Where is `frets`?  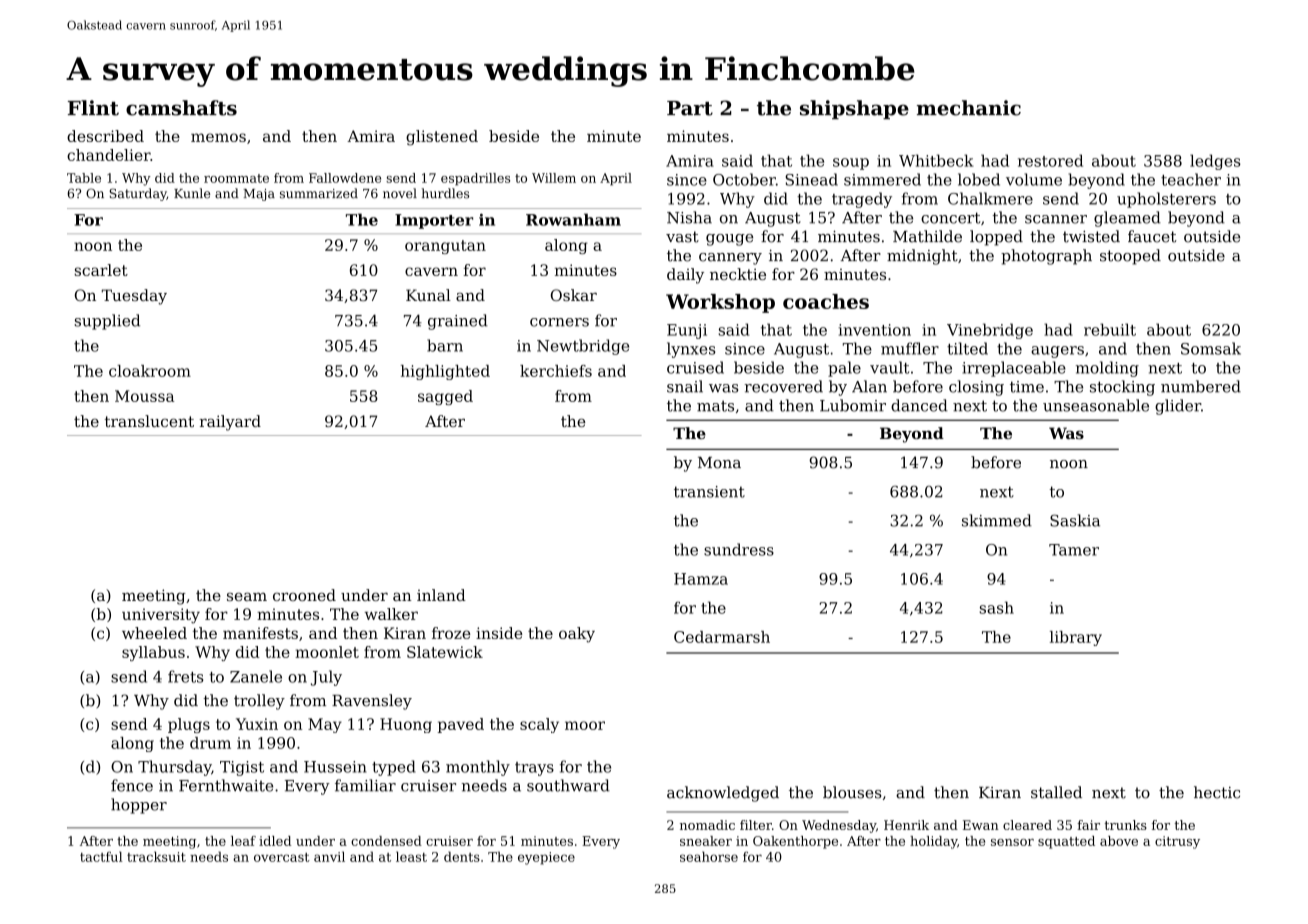 frets is located at coordinates (186, 676).
